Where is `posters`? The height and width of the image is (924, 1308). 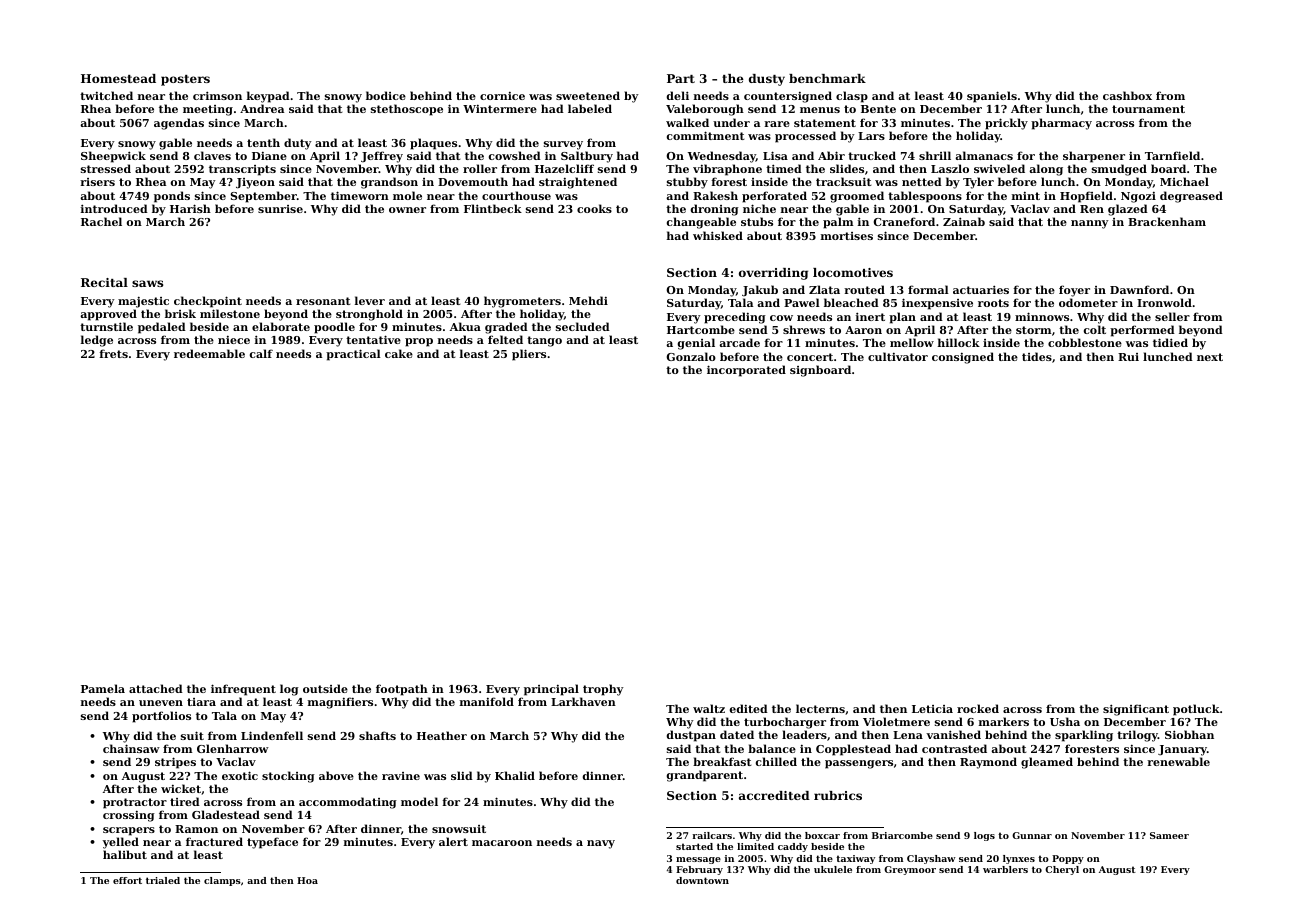
posters is located at coordinates (185, 80).
